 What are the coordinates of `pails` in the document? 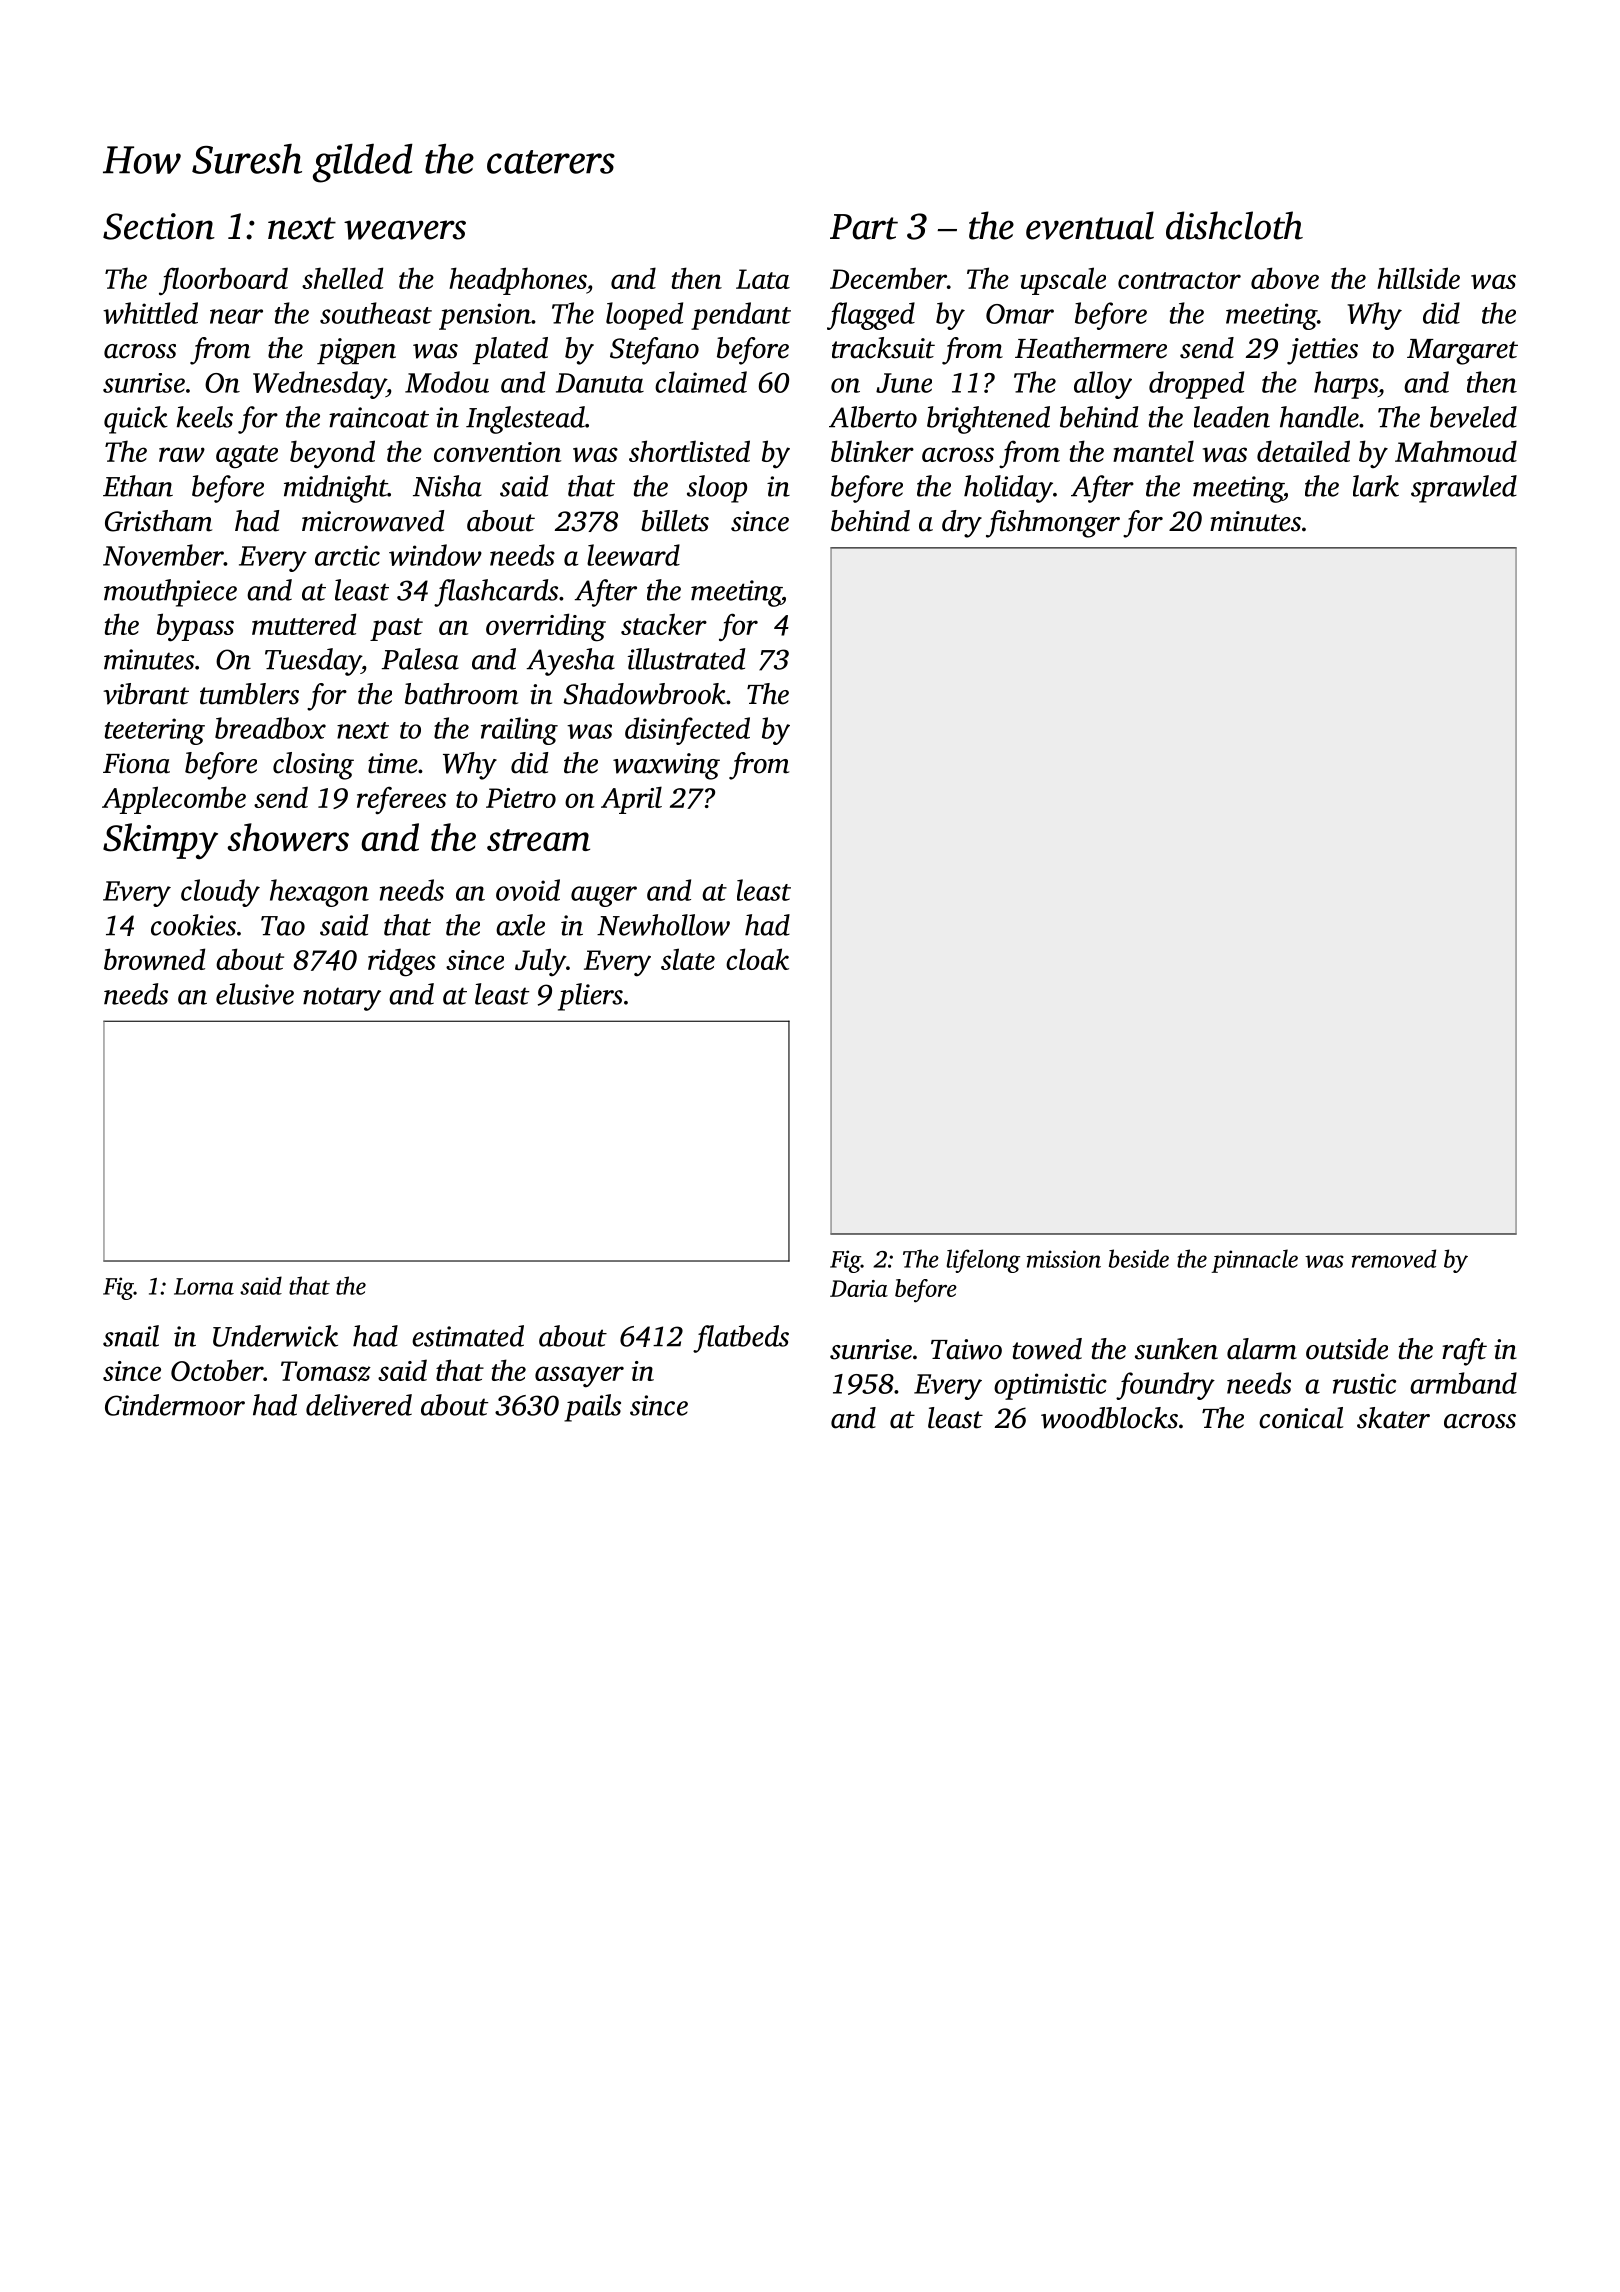 It's located at (592, 1408).
